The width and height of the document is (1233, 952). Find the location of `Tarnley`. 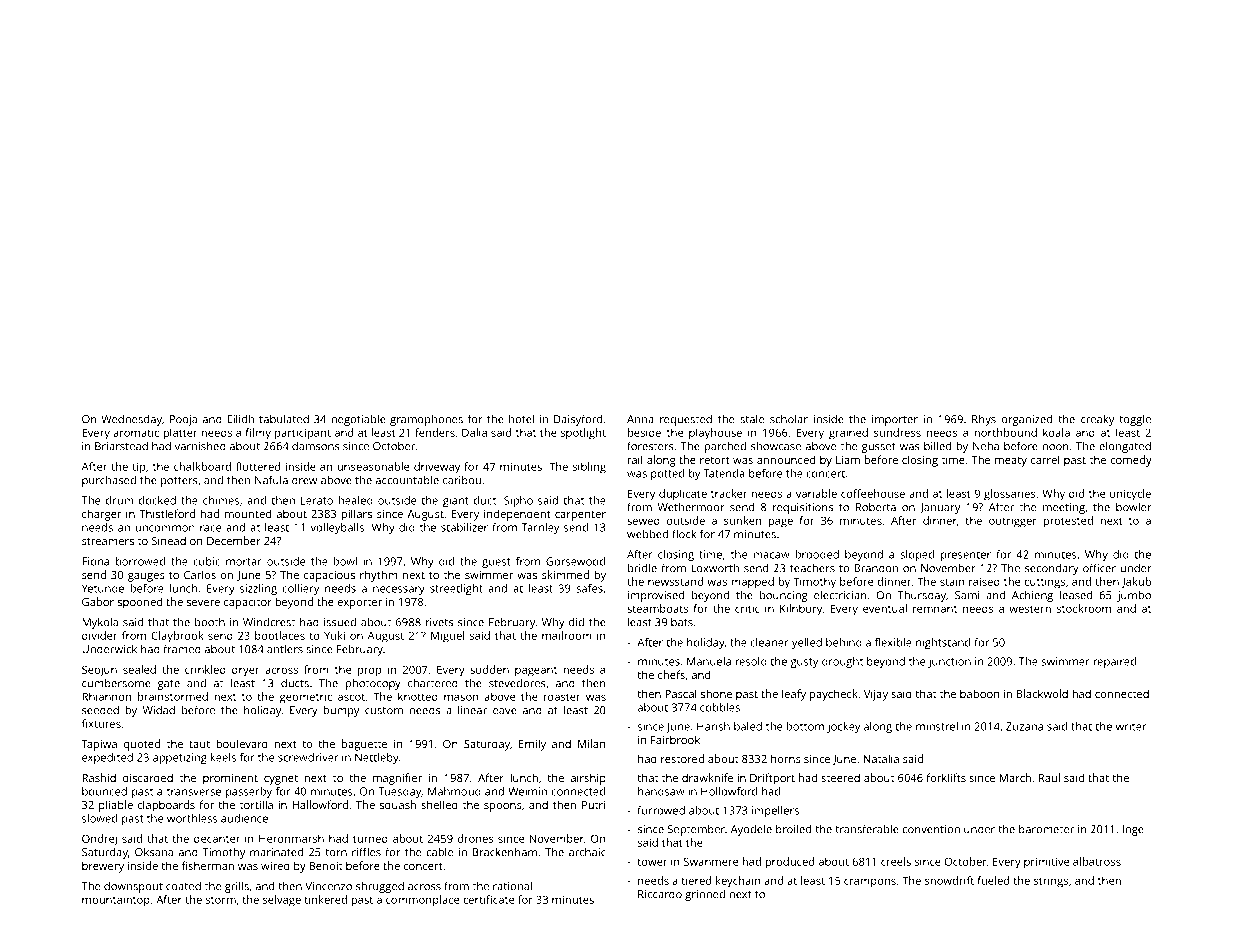

Tarnley is located at coordinates (540, 528).
